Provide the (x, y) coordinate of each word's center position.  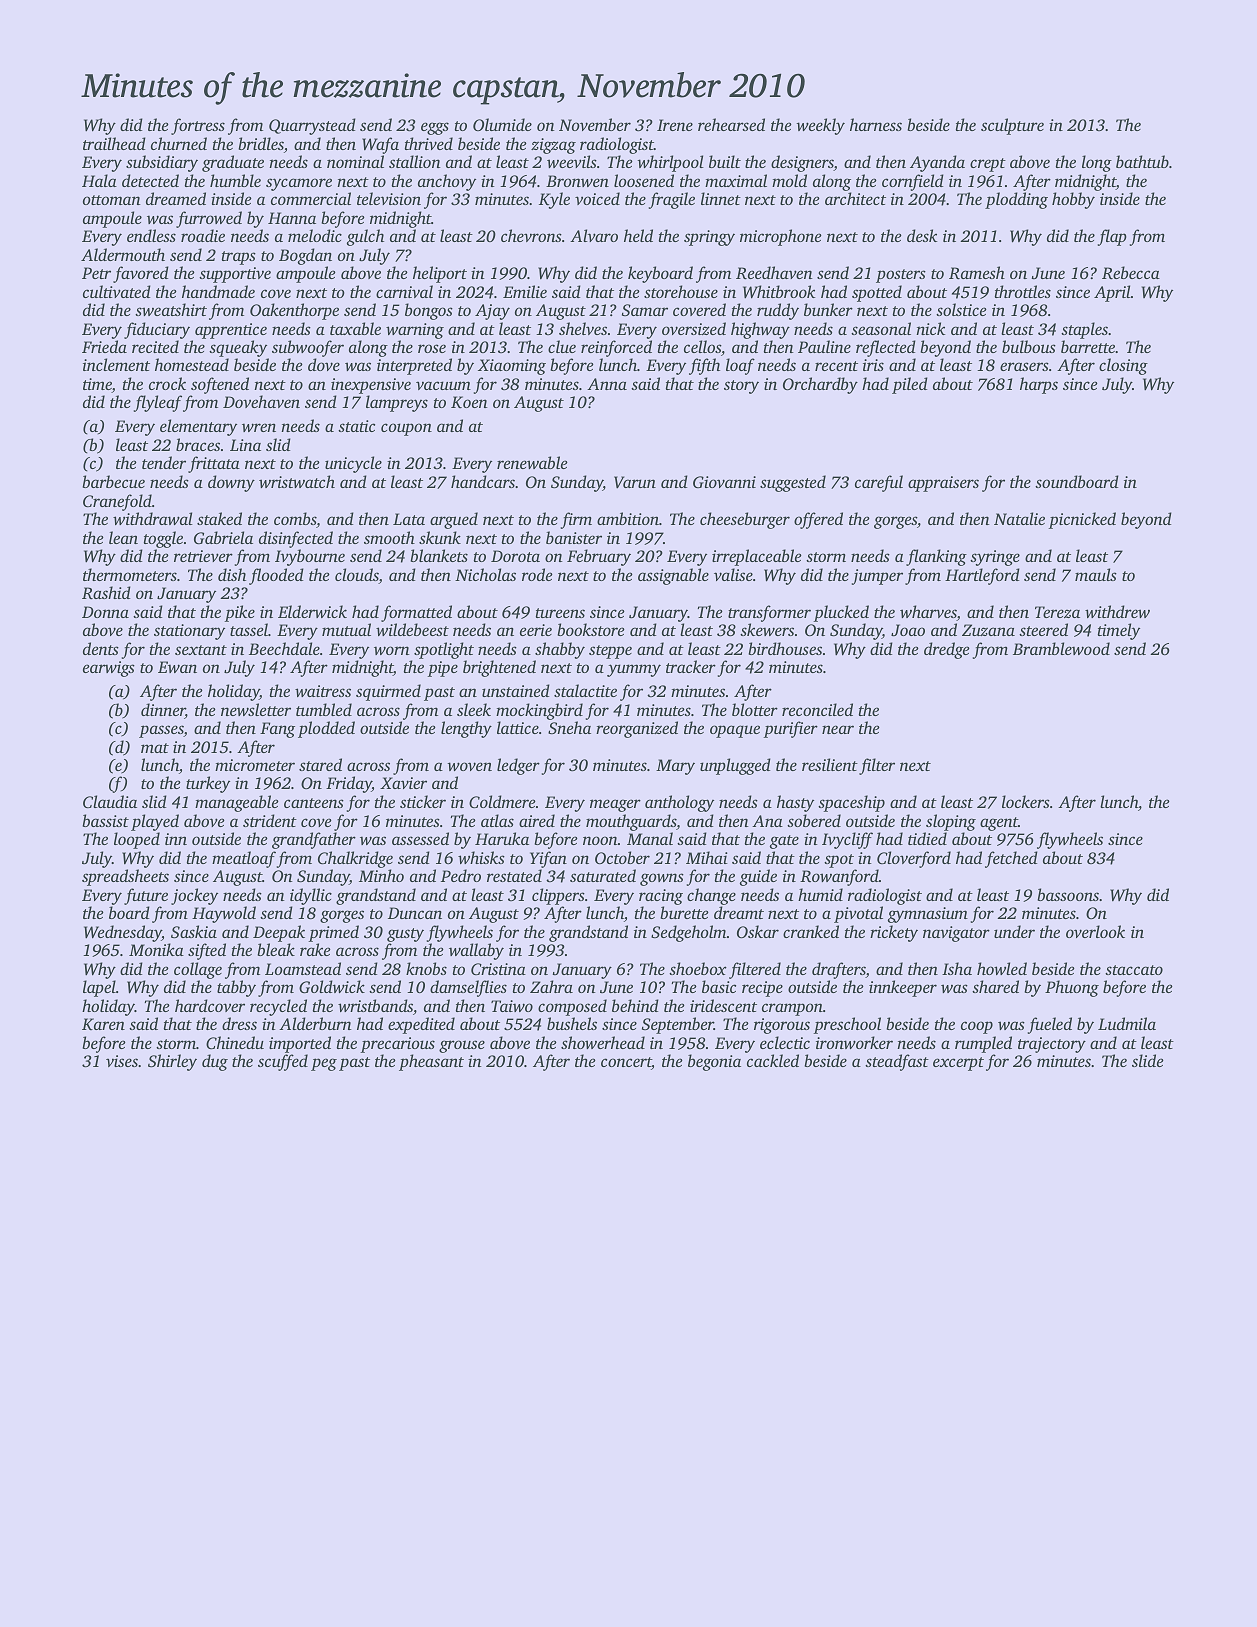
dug (215, 1062)
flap (1112, 237)
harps (1039, 385)
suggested (793, 483)
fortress (198, 126)
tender (164, 462)
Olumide (502, 124)
